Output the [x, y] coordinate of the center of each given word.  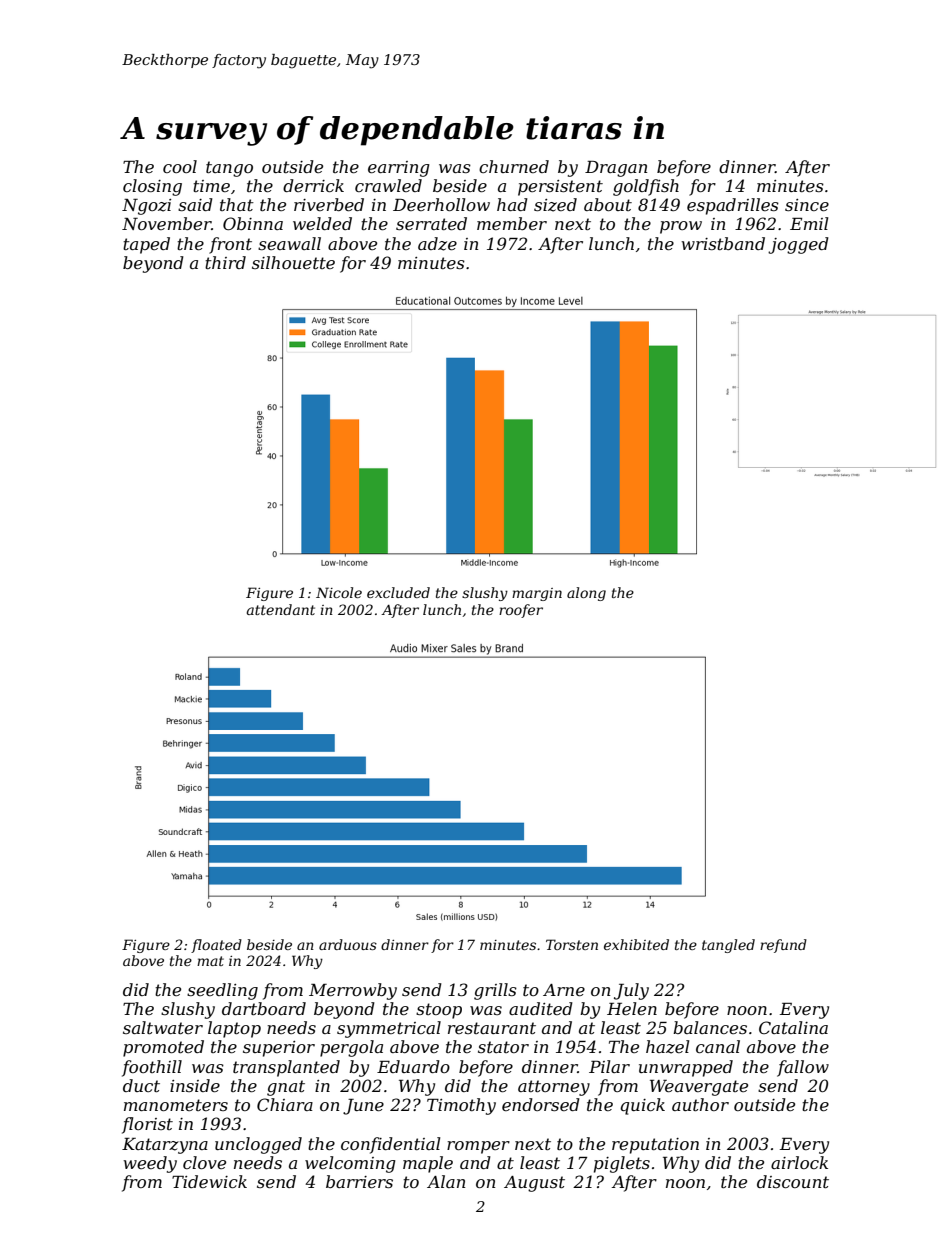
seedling [222, 991]
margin [537, 594]
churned [514, 166]
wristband [723, 243]
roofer [521, 611]
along [586, 594]
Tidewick [209, 1181]
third [225, 262]
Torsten [572, 944]
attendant [281, 609]
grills [495, 991]
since [807, 205]
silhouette [293, 262]
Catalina [793, 1027]
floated [216, 946]
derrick [313, 185]
